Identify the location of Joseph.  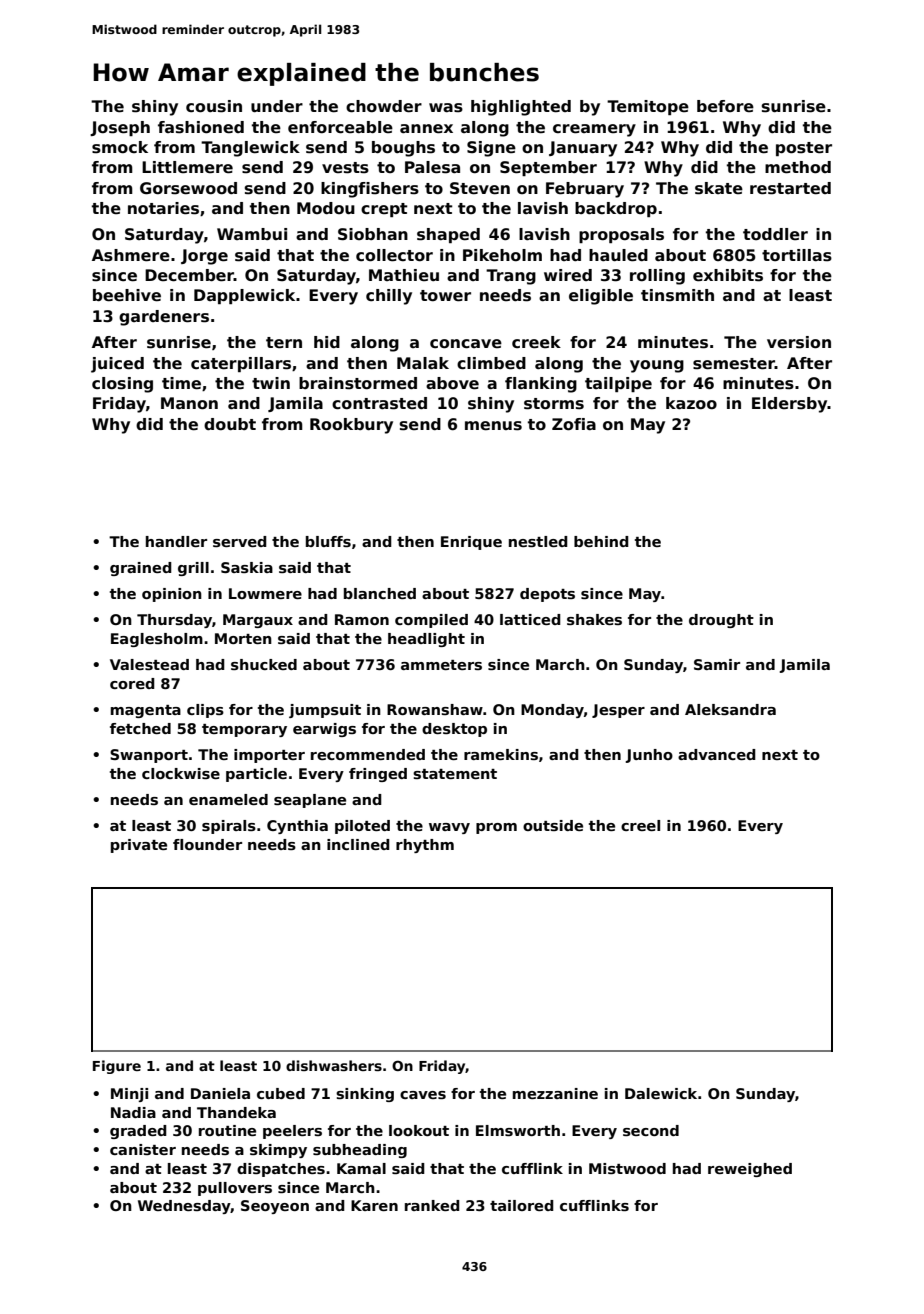
(120, 128).
